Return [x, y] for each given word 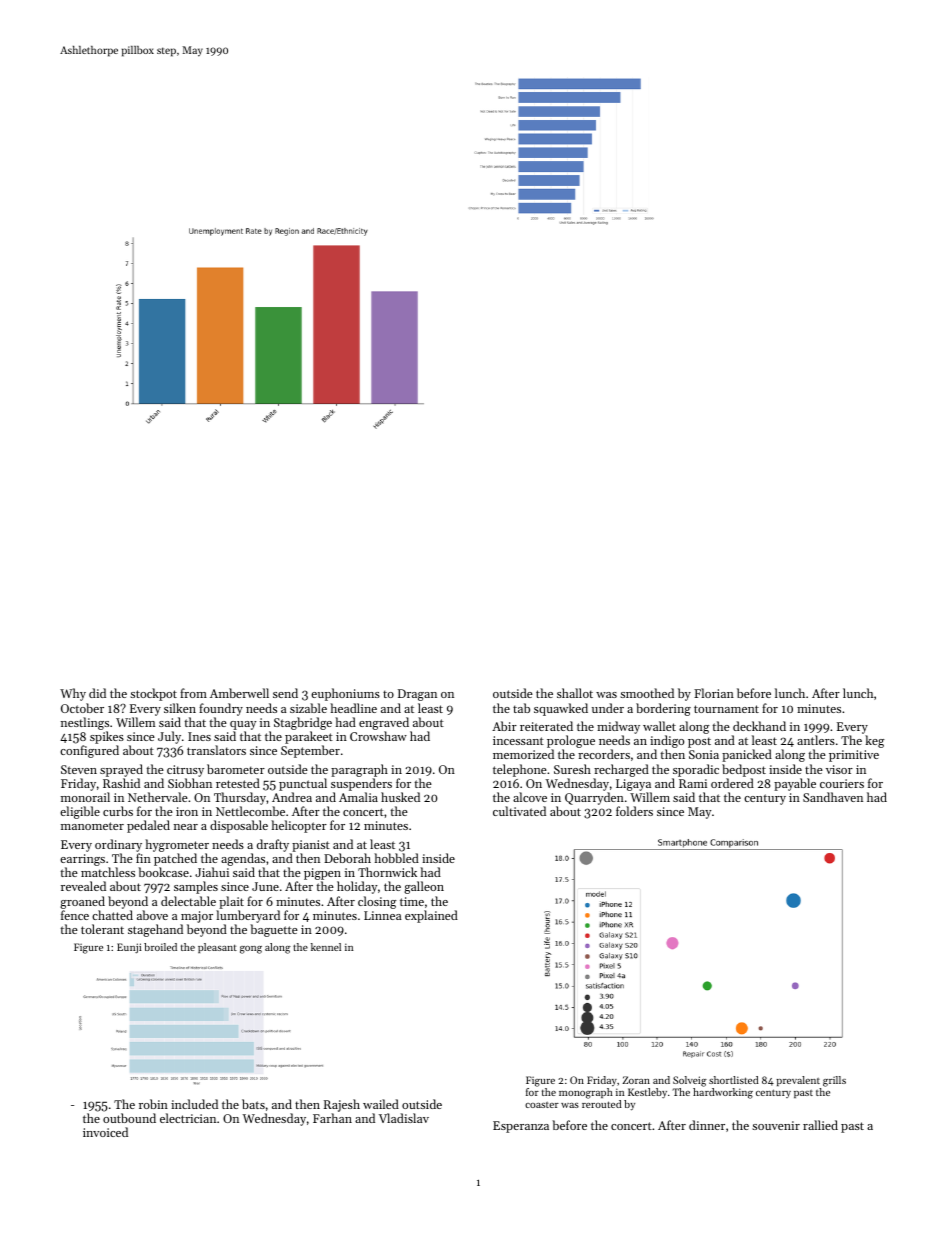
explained [431, 916]
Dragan [417, 695]
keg [875, 741]
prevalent [798, 1081]
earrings [82, 860]
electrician [188, 1118]
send [285, 693]
